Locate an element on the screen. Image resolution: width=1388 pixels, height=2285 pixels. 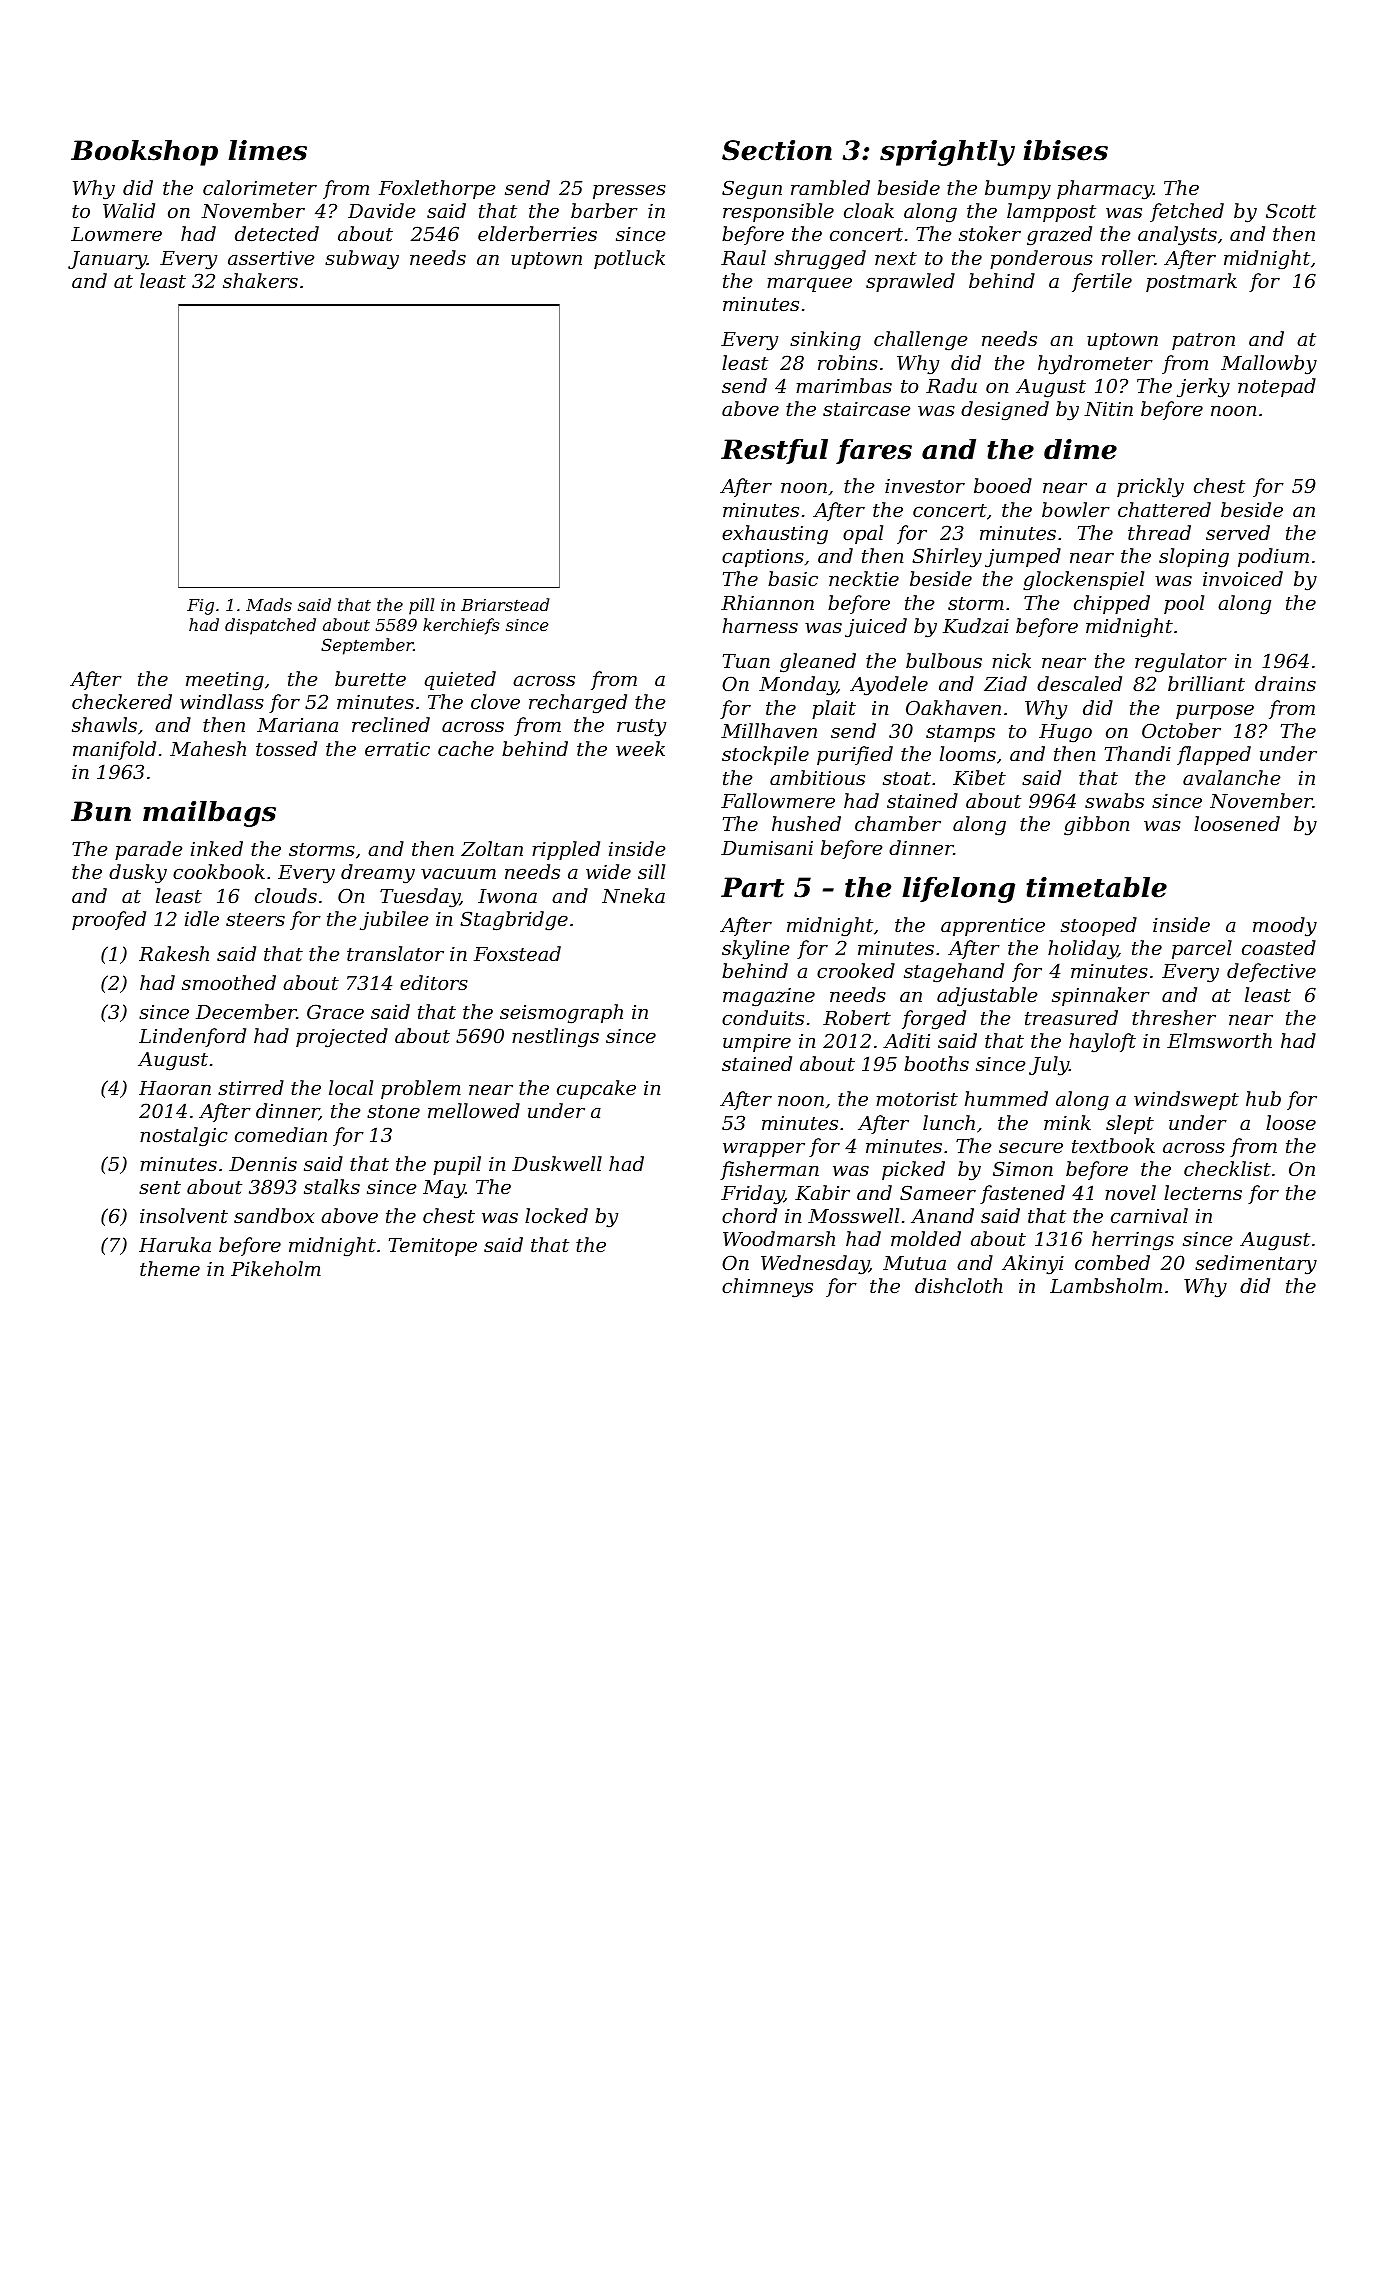
week is located at coordinates (640, 748).
